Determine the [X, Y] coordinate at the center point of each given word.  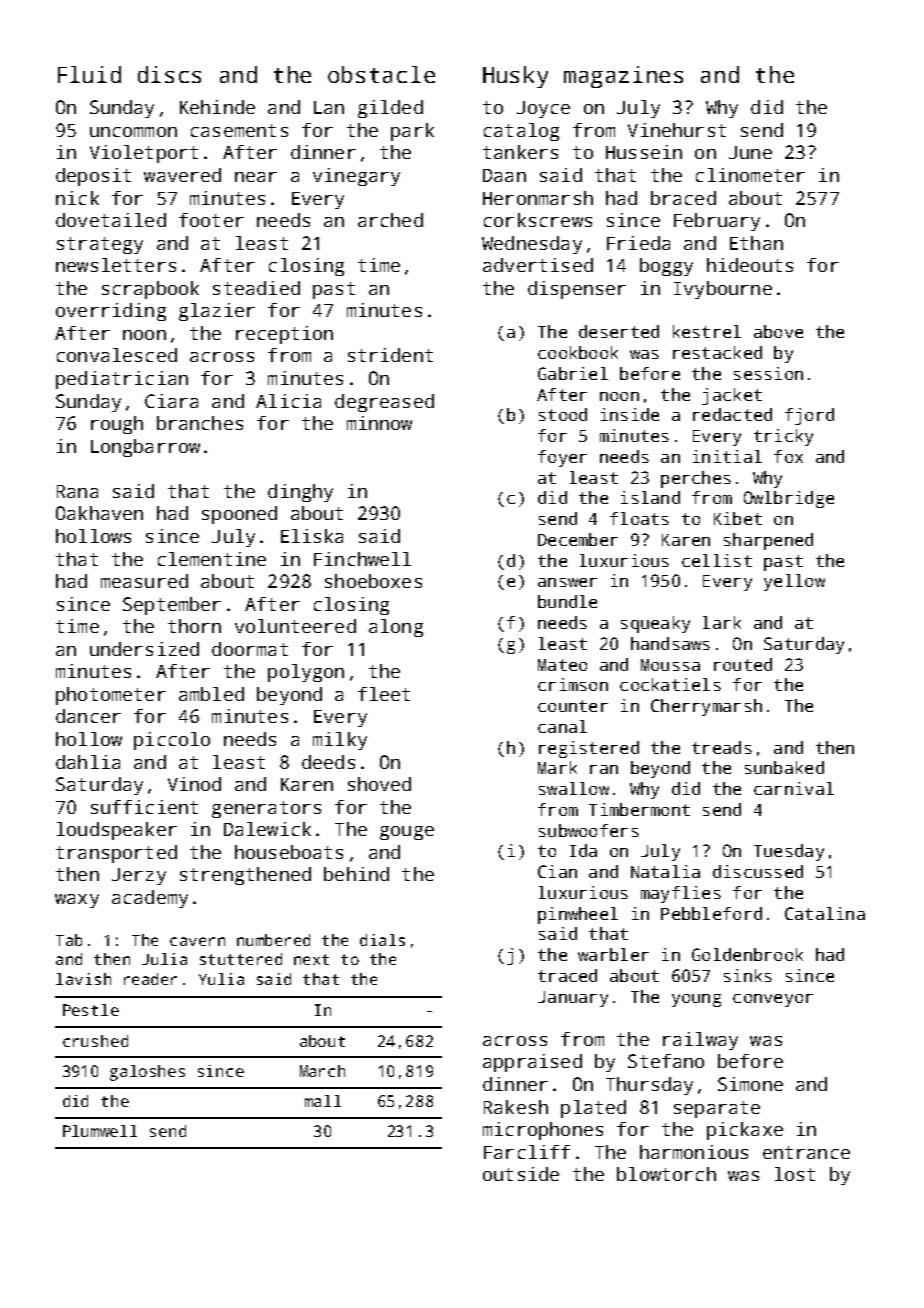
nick [77, 198]
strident [390, 355]
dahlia [88, 762]
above [778, 331]
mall [323, 1101]
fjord [809, 416]
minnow [379, 423]
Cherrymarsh [706, 707]
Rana [77, 491]
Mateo [562, 665]
